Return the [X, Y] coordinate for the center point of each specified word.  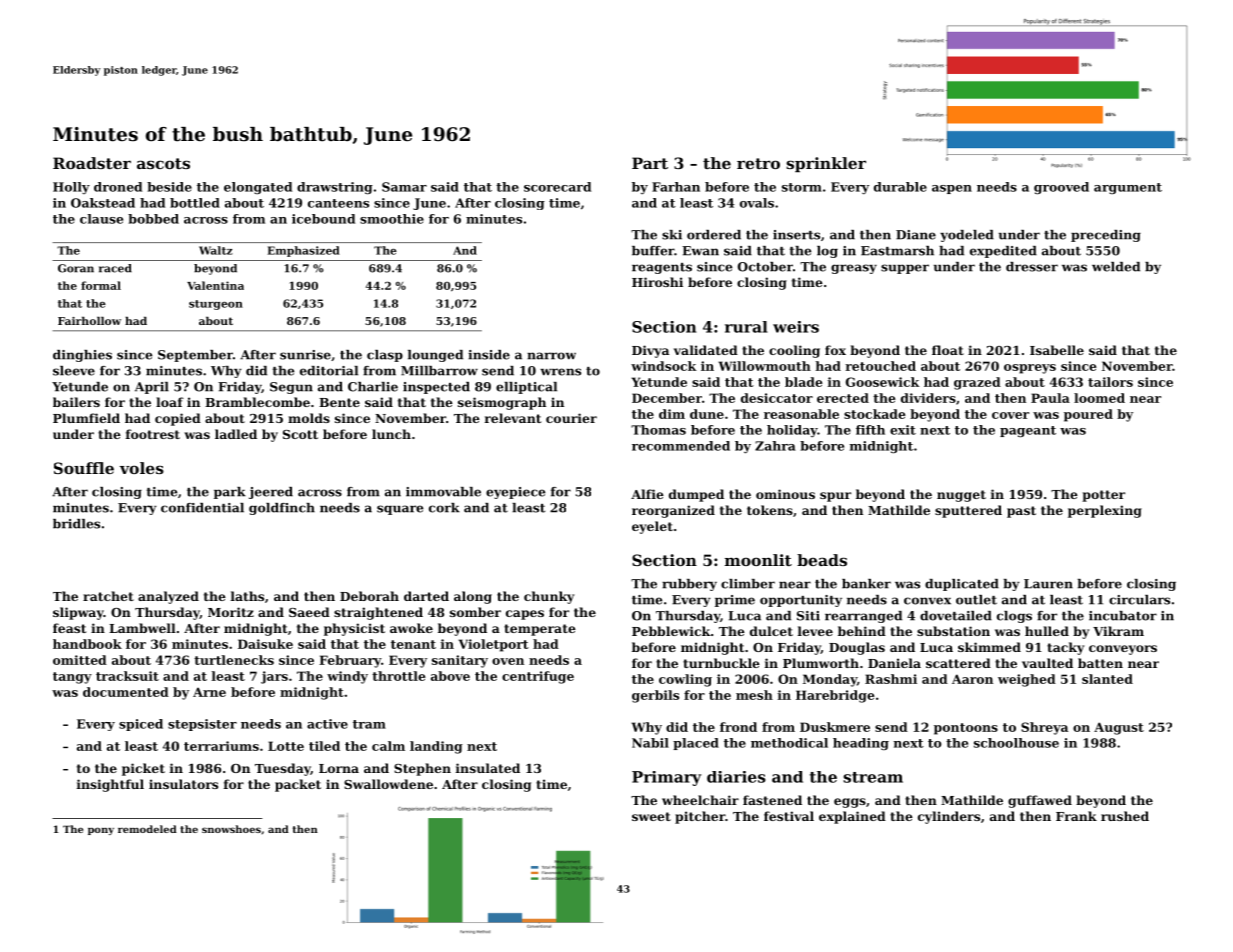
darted [426, 596]
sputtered [968, 511]
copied [178, 419]
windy [347, 677]
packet [298, 785]
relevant [513, 418]
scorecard [557, 187]
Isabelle [1057, 350]
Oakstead [103, 203]
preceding [1106, 236]
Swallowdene [388, 784]
